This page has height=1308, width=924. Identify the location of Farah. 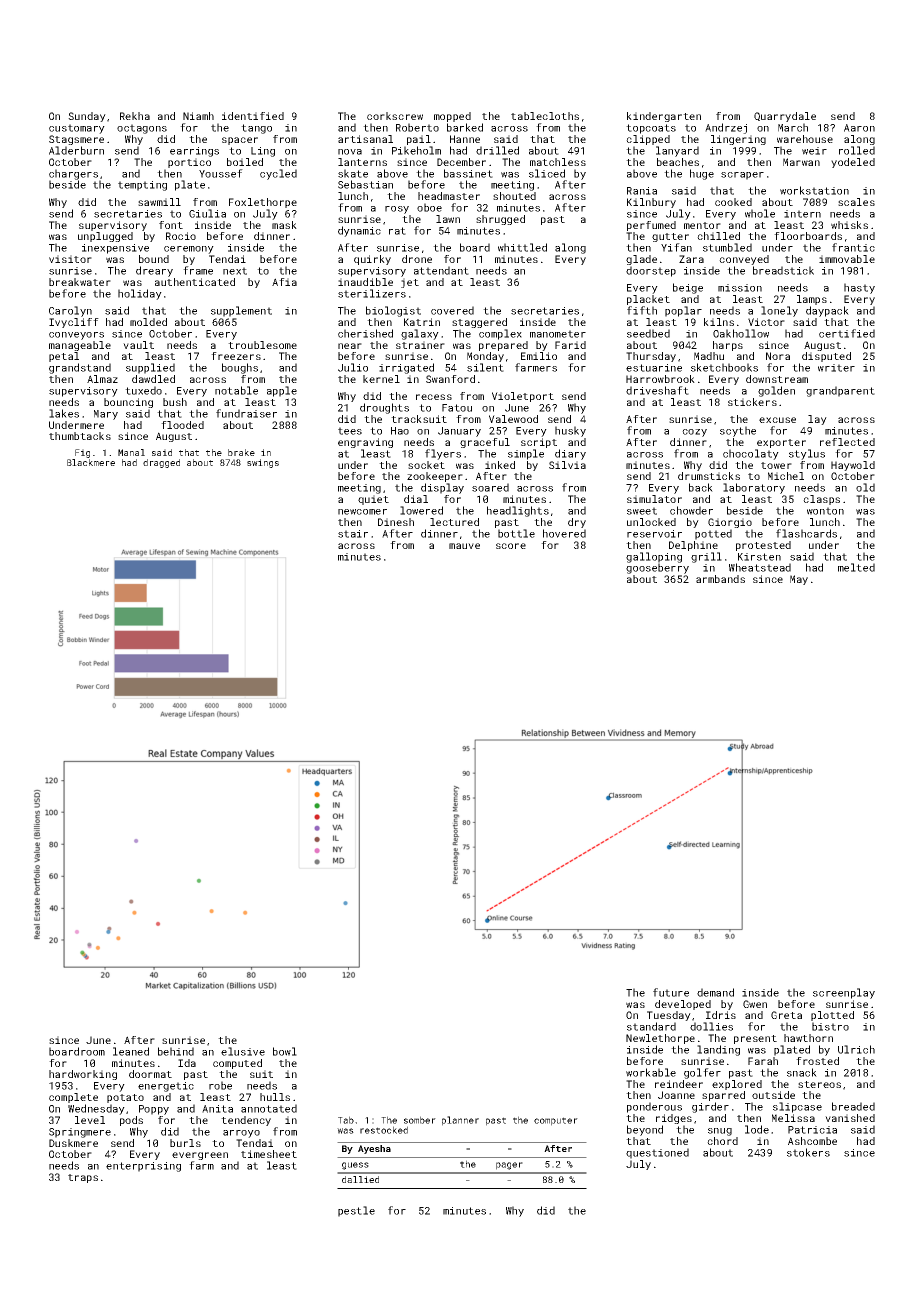
(763, 1061).
